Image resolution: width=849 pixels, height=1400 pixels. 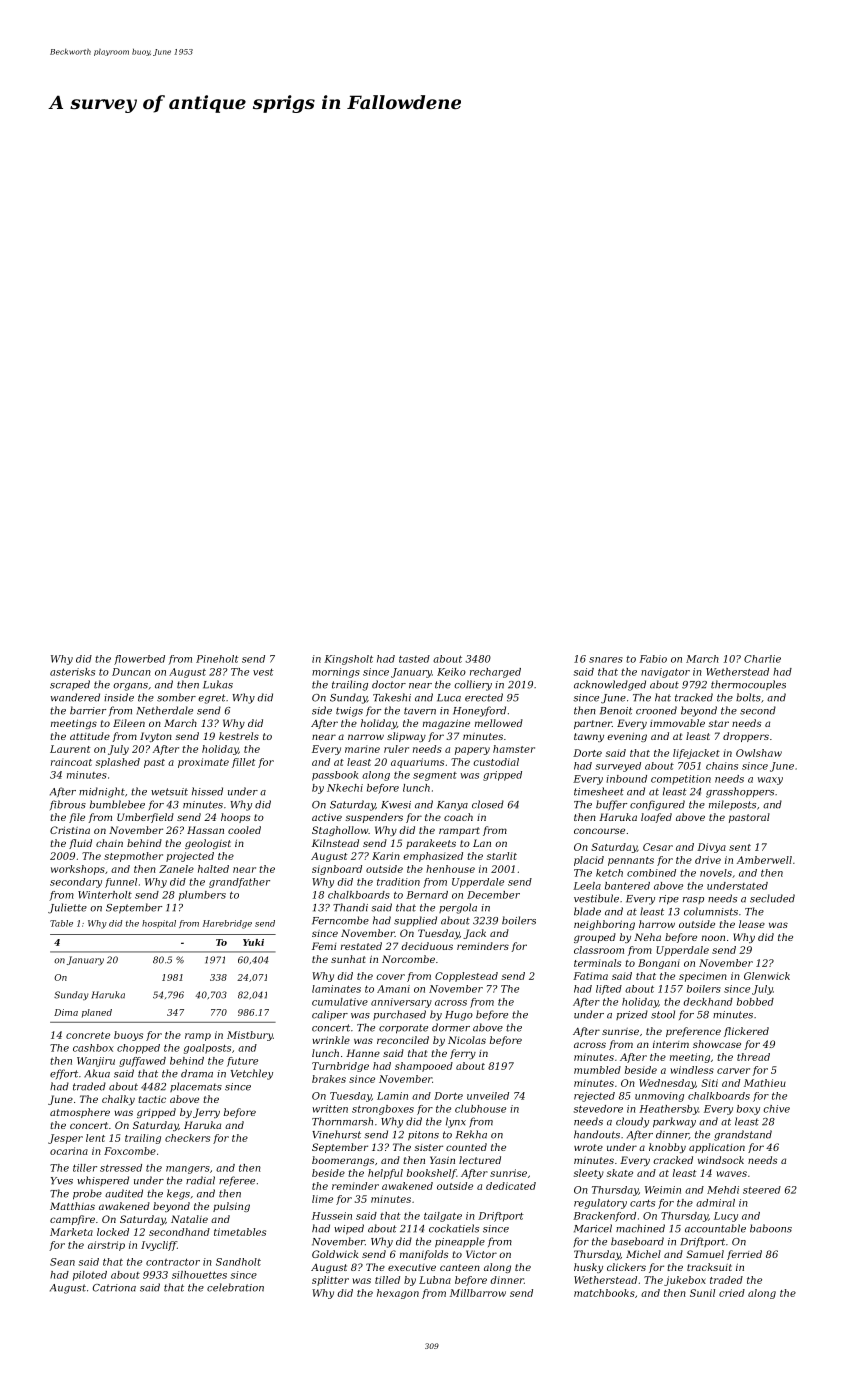 I want to click on grandstand, so click(x=743, y=1135).
